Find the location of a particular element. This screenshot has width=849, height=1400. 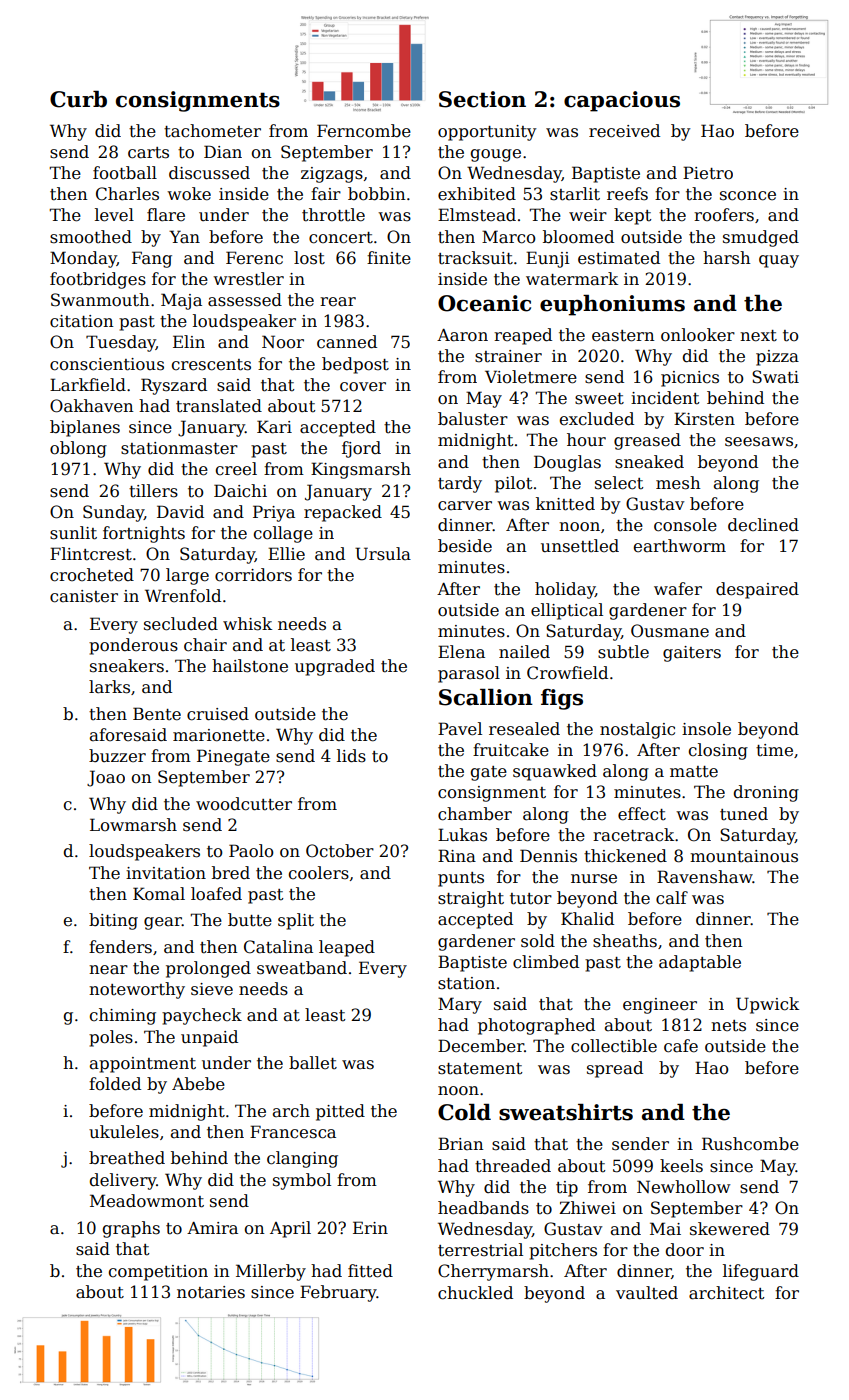

reefs is located at coordinates (627, 194).
